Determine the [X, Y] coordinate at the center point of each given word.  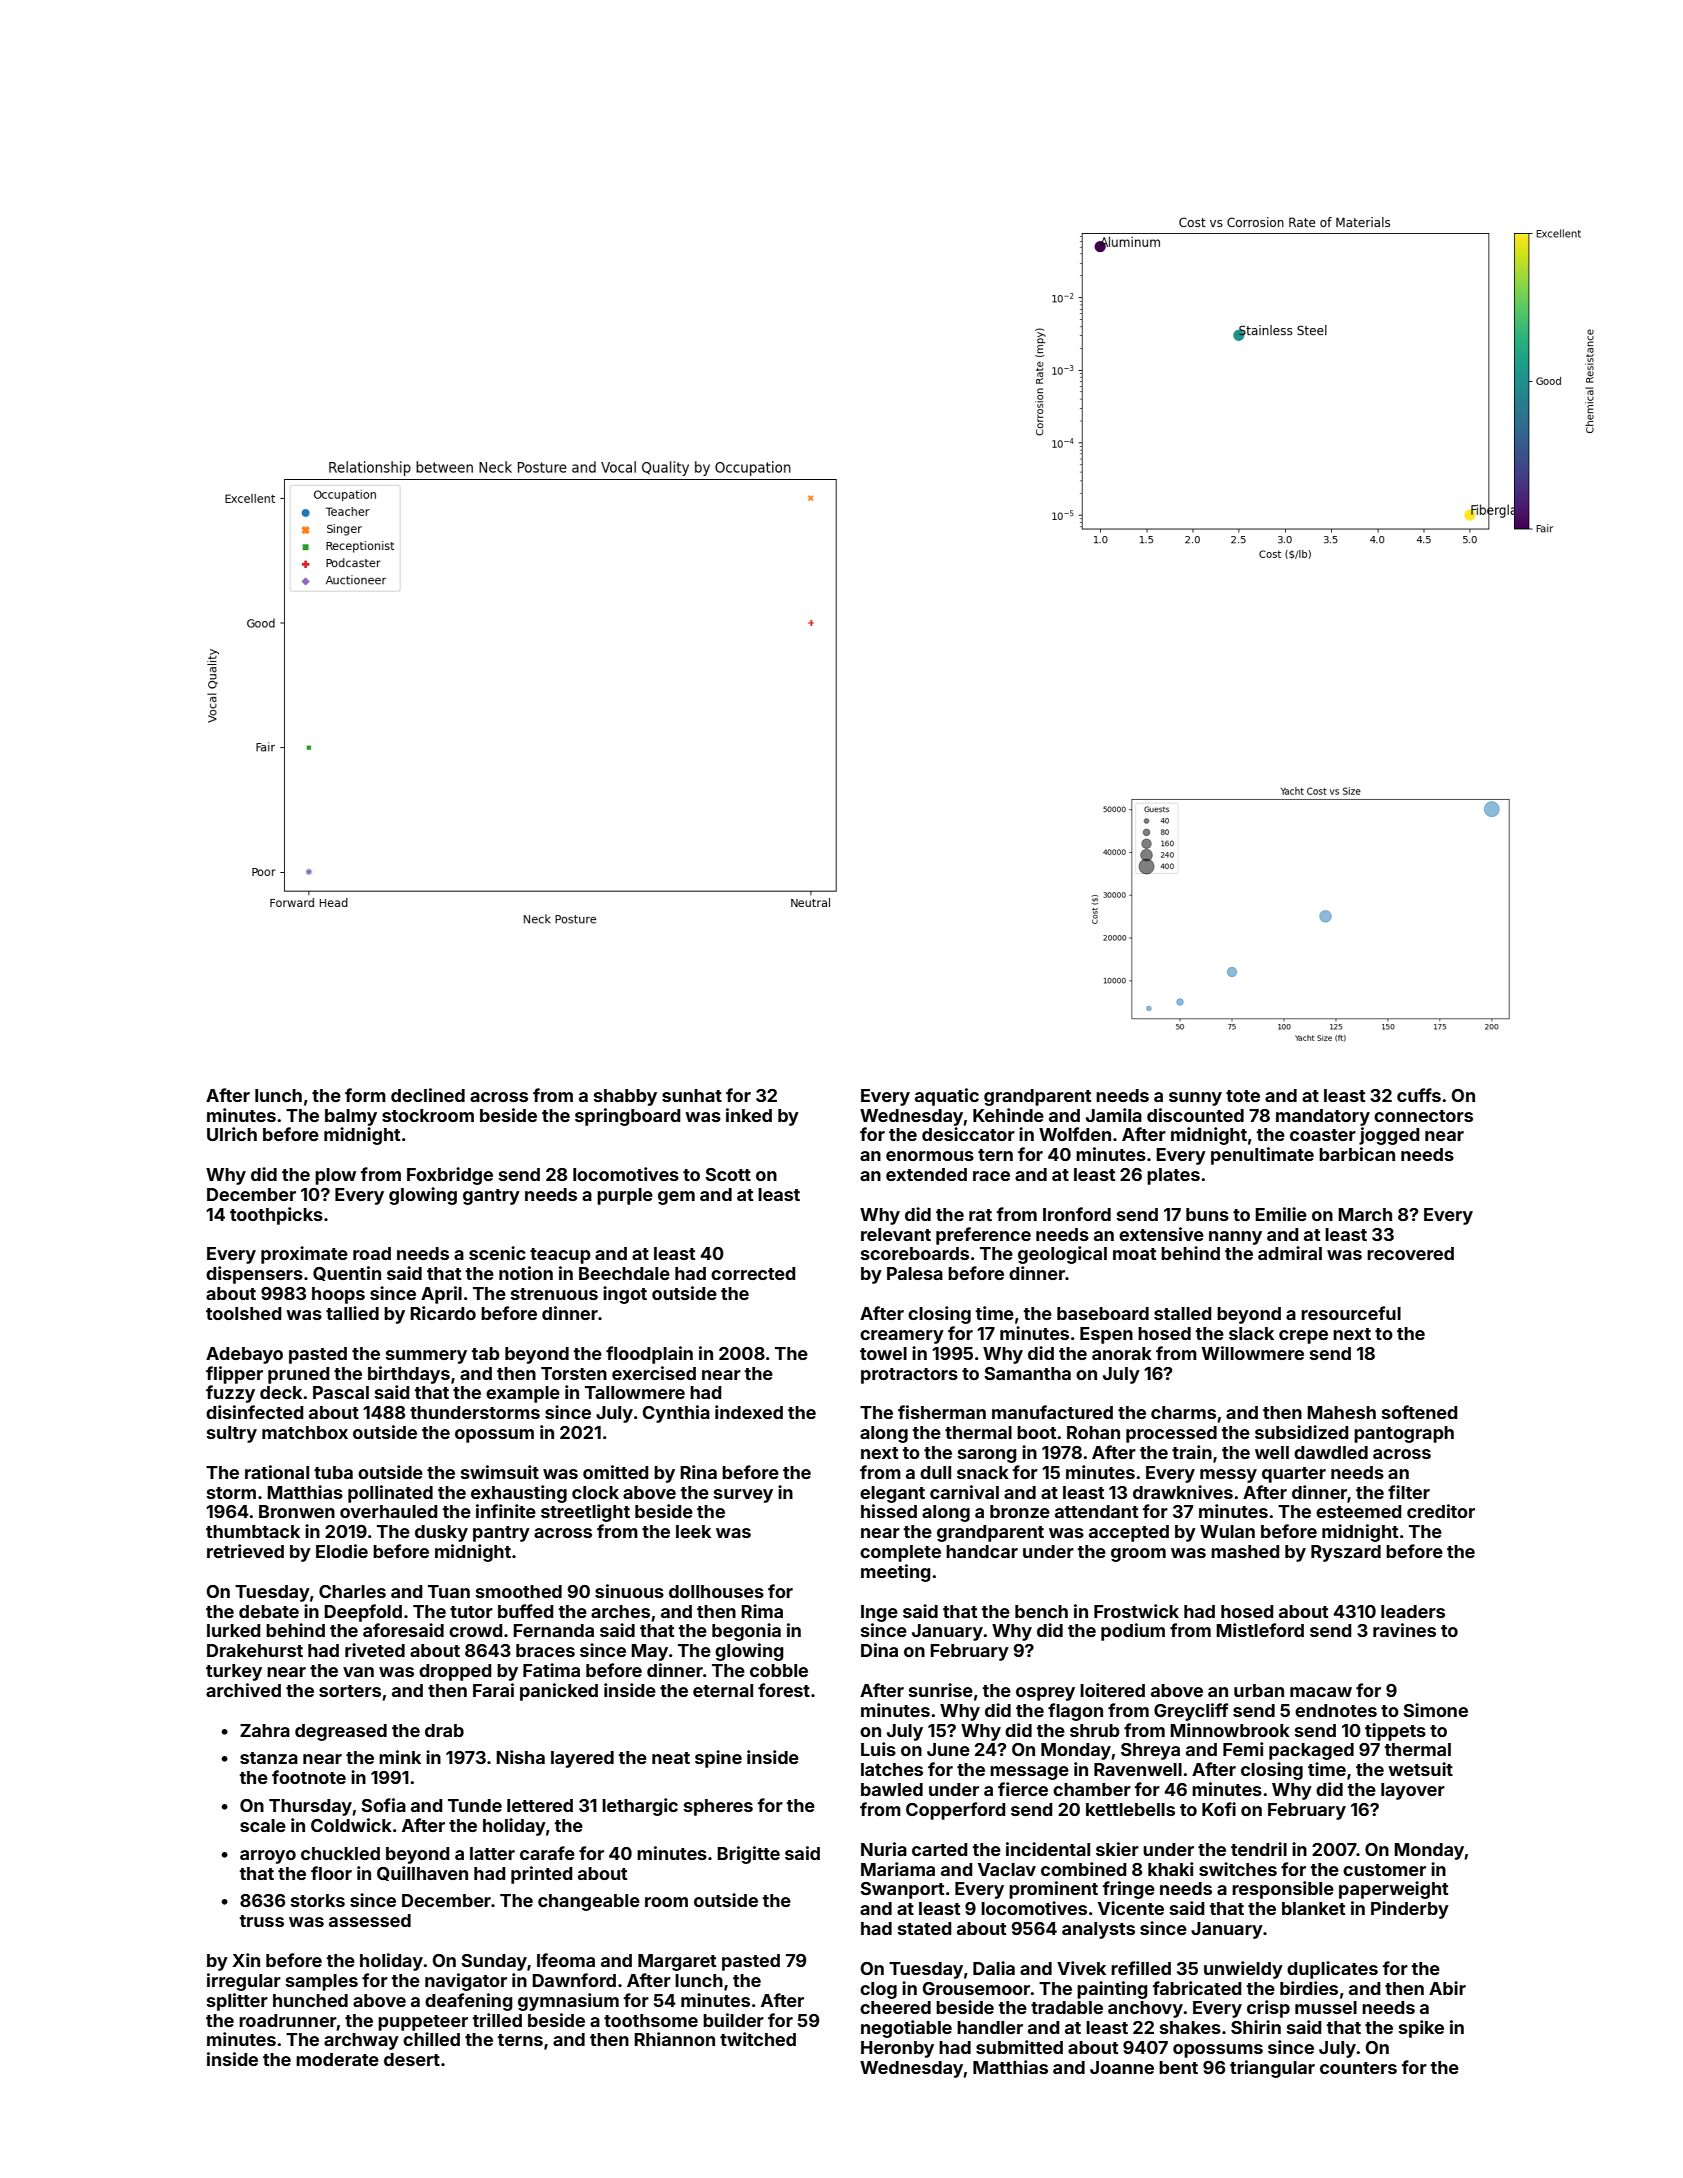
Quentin [347, 1273]
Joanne [1122, 2067]
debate [269, 1611]
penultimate [1262, 1156]
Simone [1435, 1710]
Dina [879, 1650]
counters [1358, 2068]
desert [412, 2059]
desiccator [968, 1134]
